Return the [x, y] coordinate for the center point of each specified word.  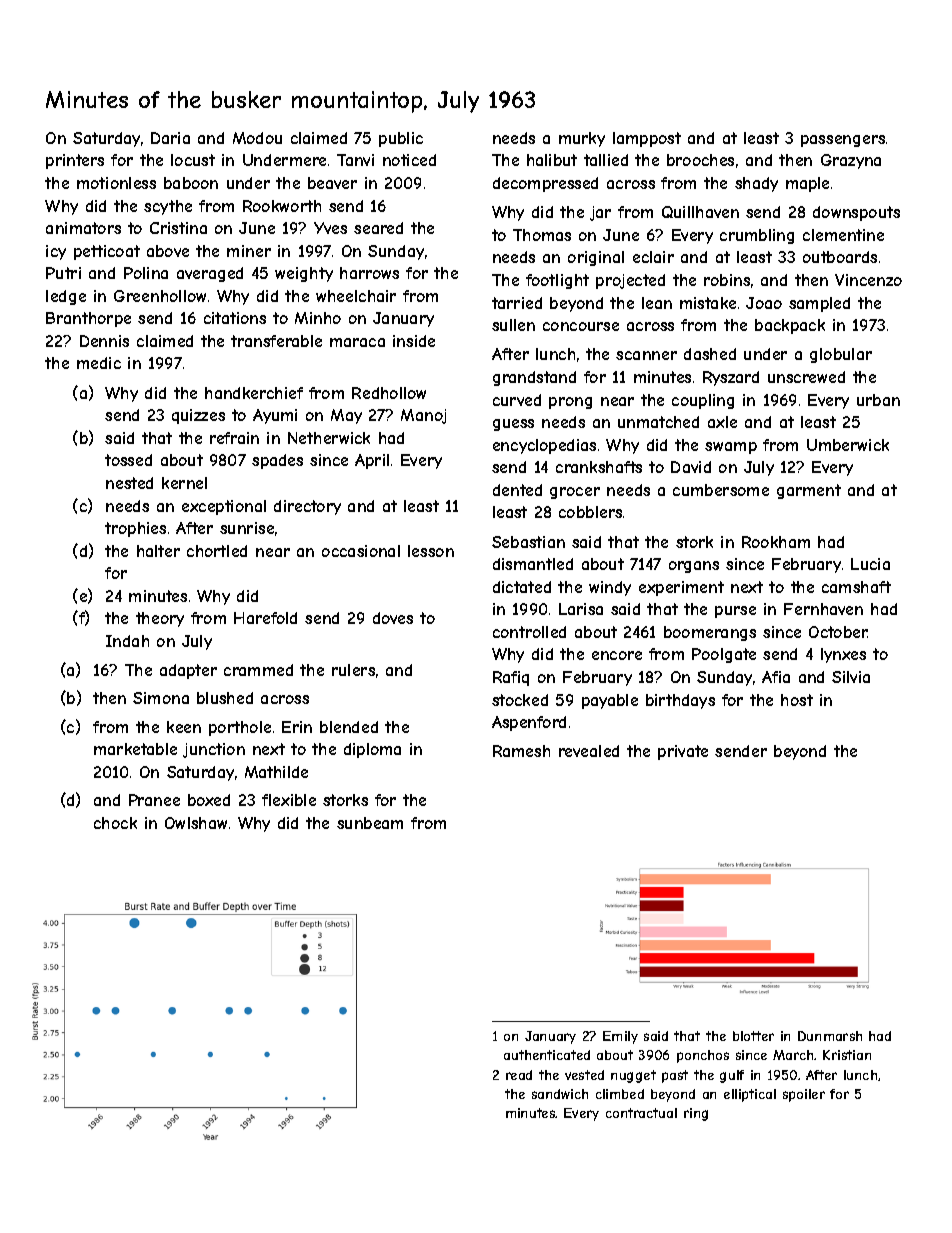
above [168, 251]
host [797, 700]
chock [115, 823]
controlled [529, 632]
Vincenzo [868, 280]
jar [600, 213]
